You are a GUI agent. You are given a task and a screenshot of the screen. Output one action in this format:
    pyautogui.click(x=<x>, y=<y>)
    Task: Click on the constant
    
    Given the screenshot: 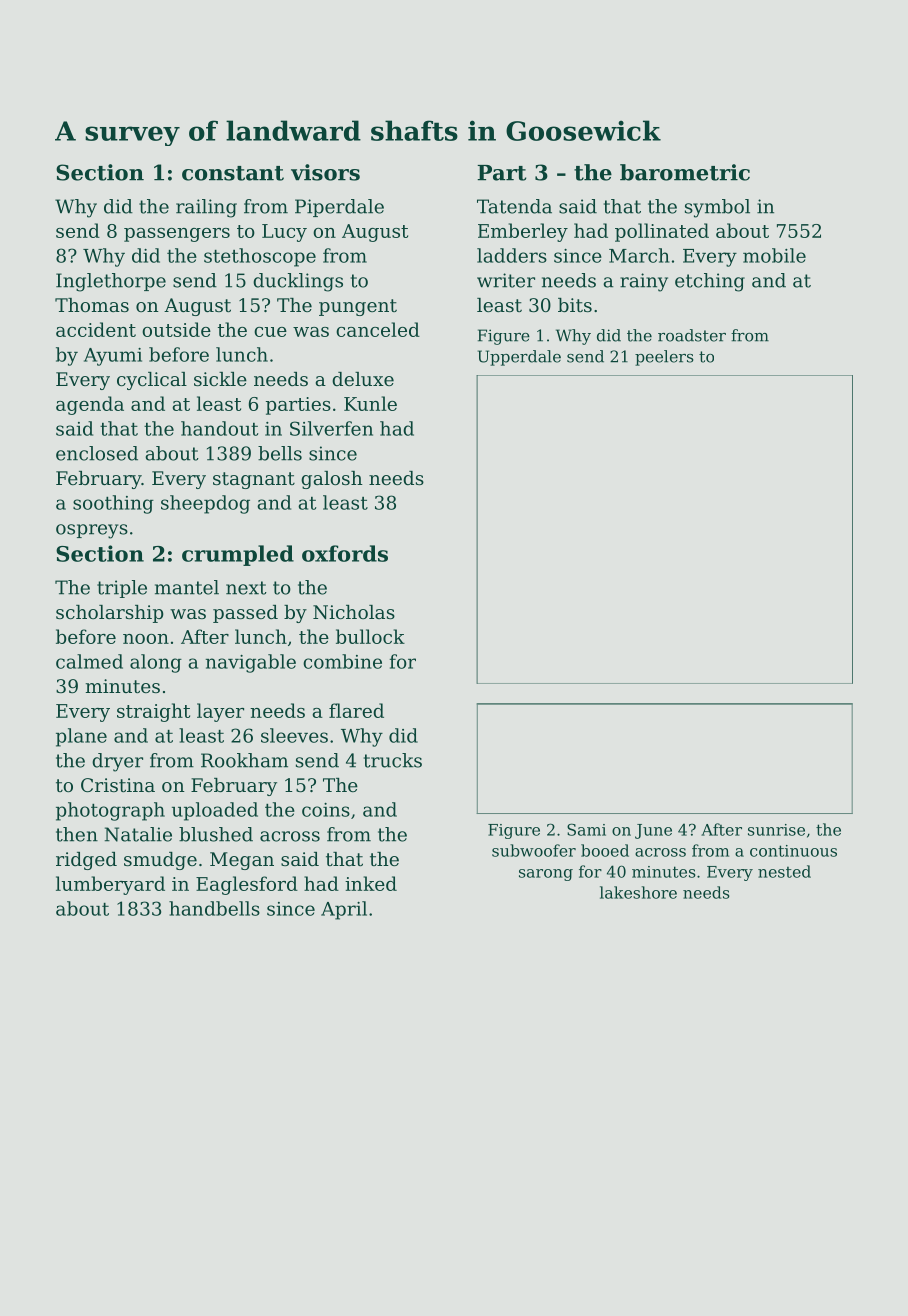 What is the action you would take?
    pyautogui.click(x=233, y=173)
